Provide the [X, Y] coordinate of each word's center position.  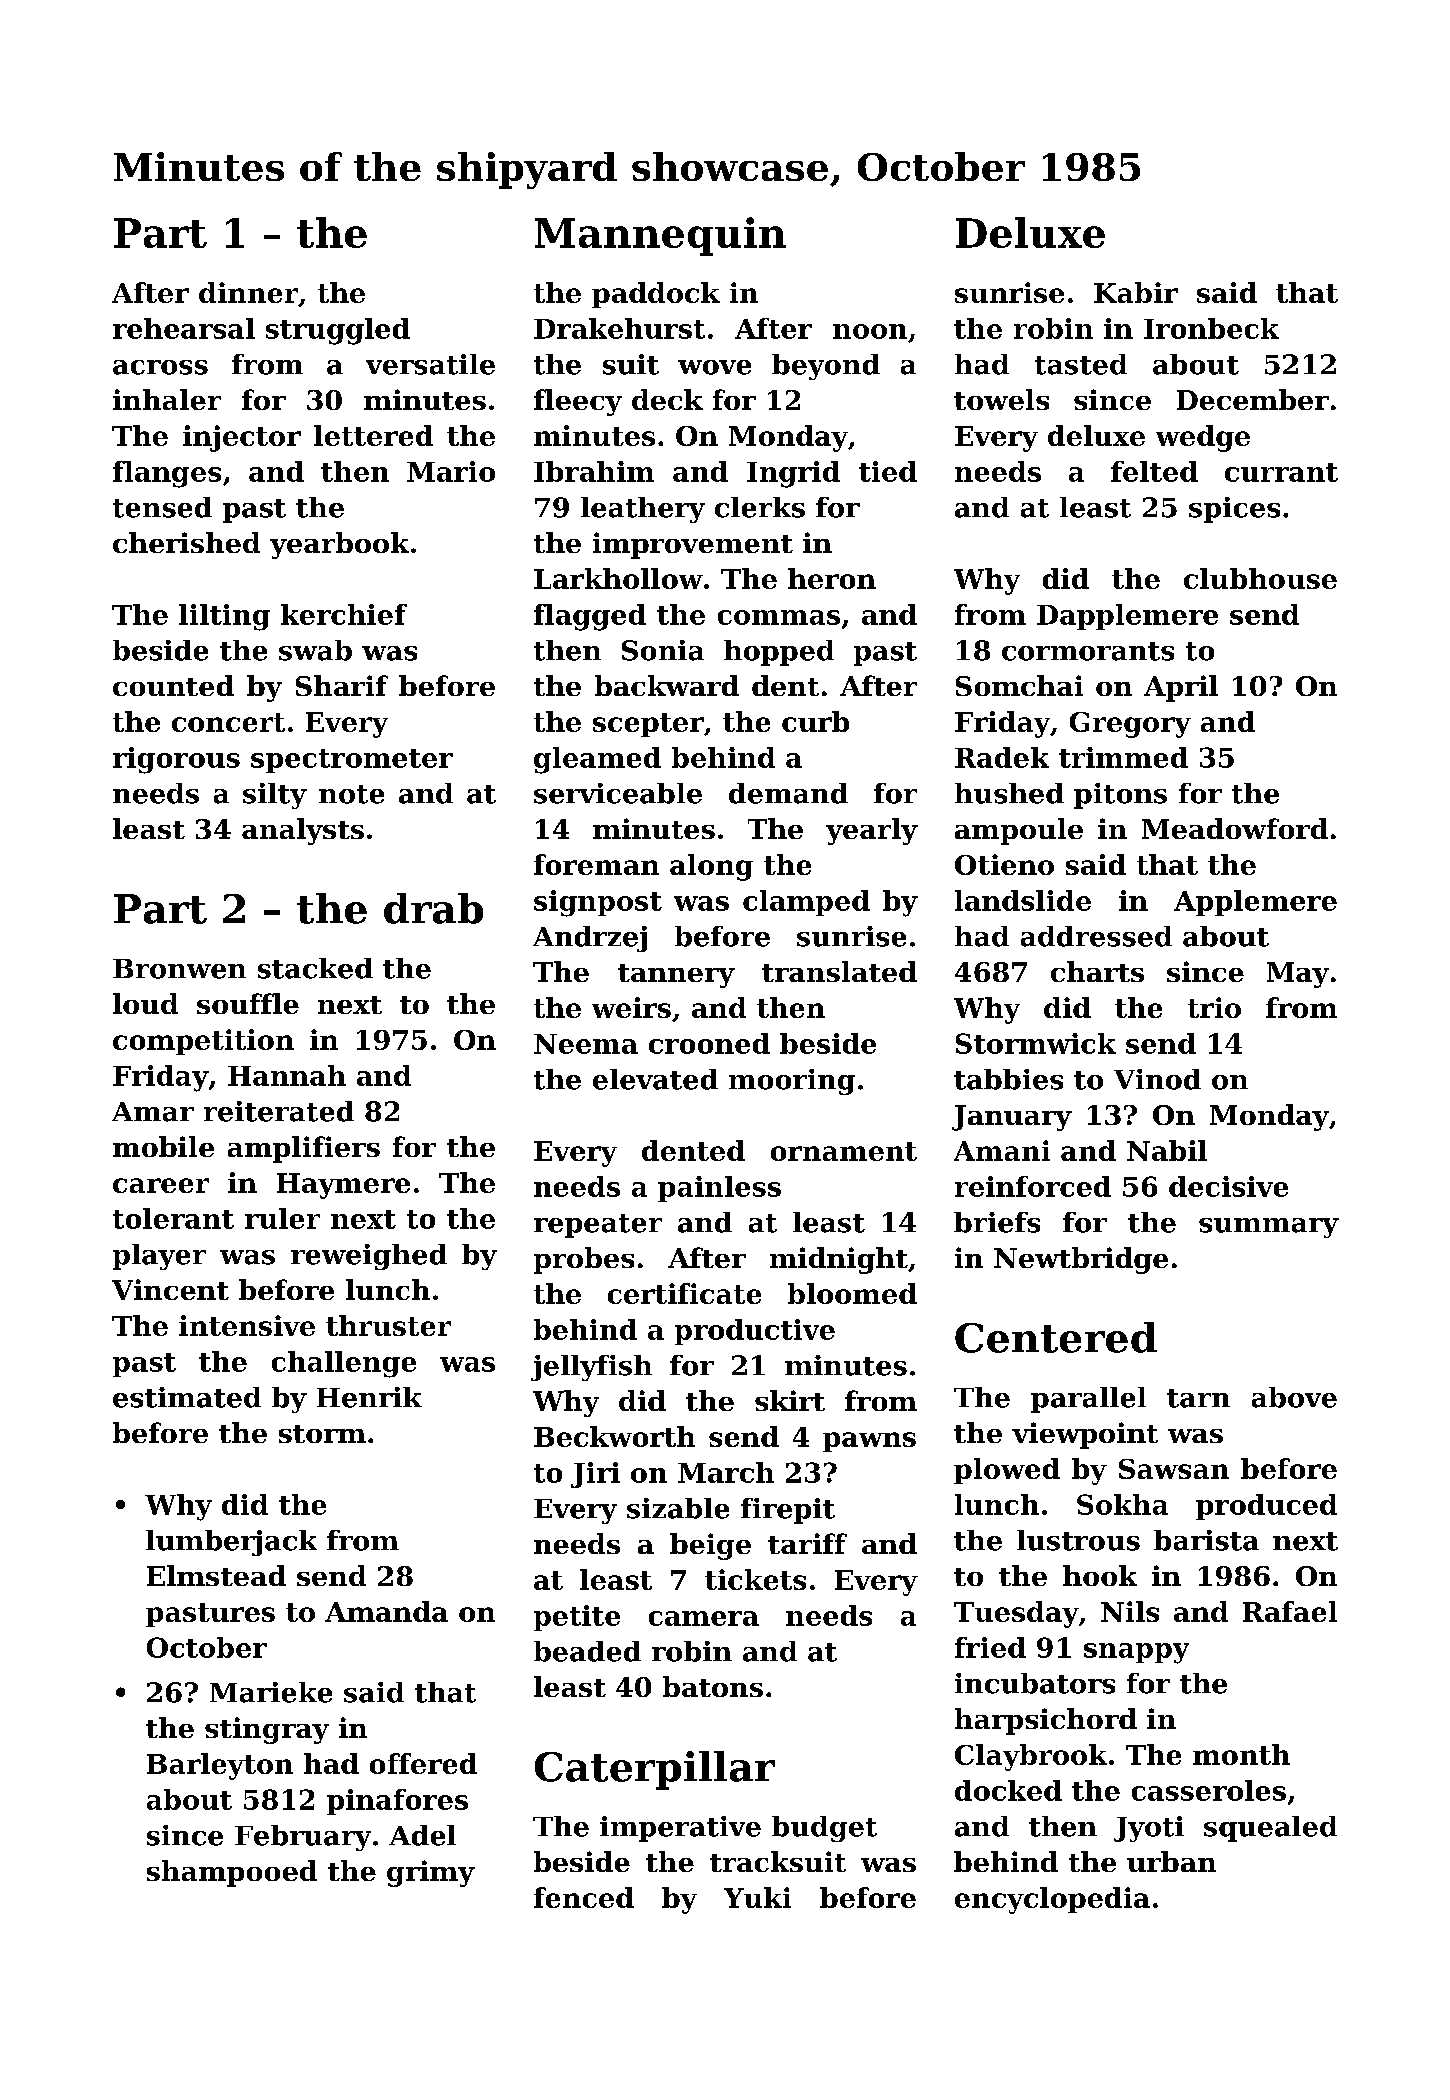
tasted [1081, 364]
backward [667, 685]
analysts [303, 831]
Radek [1002, 757]
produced [1266, 1507]
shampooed [232, 1873]
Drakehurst [619, 328]
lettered [373, 435]
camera [704, 1618]
